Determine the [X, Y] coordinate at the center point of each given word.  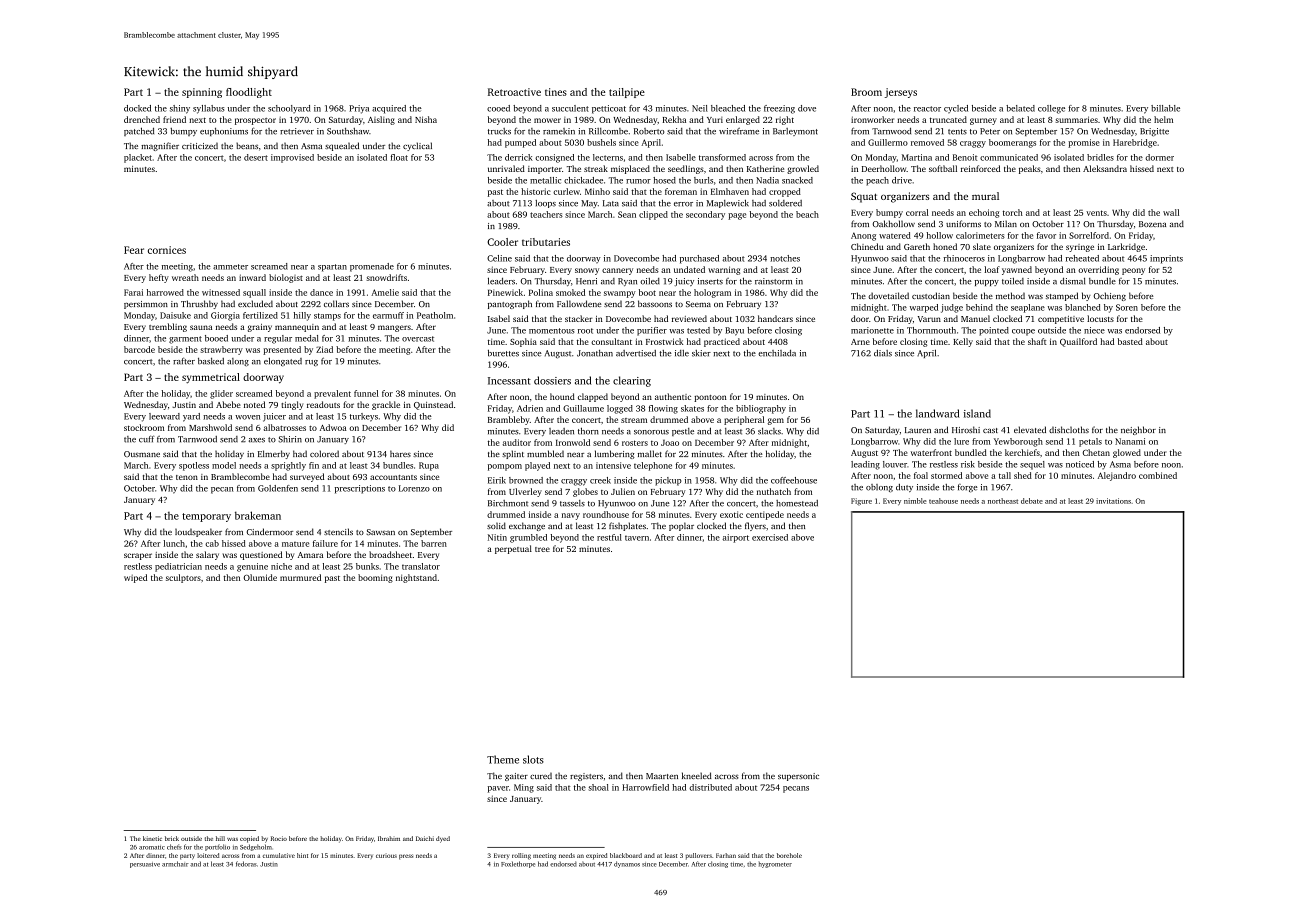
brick [172, 838]
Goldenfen [278, 488]
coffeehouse [794, 480]
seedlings [686, 169]
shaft [1037, 341]
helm [1163, 119]
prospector [255, 121]
